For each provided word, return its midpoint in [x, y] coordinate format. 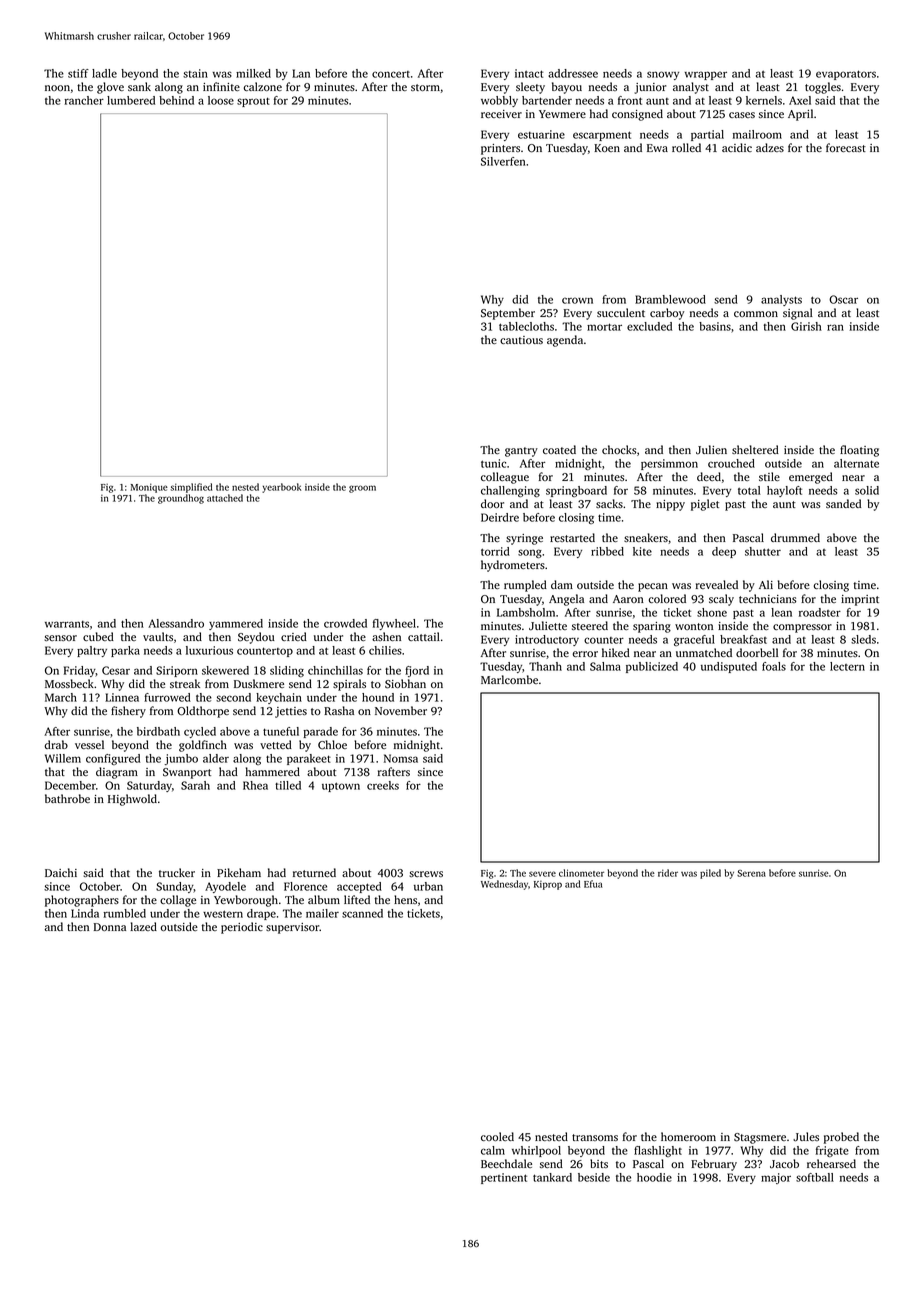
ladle [104, 73]
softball [815, 1177]
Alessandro [176, 623]
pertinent [504, 1178]
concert [391, 74]
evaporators [846, 75]
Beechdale [506, 1163]
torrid [495, 551]
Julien [711, 450]
